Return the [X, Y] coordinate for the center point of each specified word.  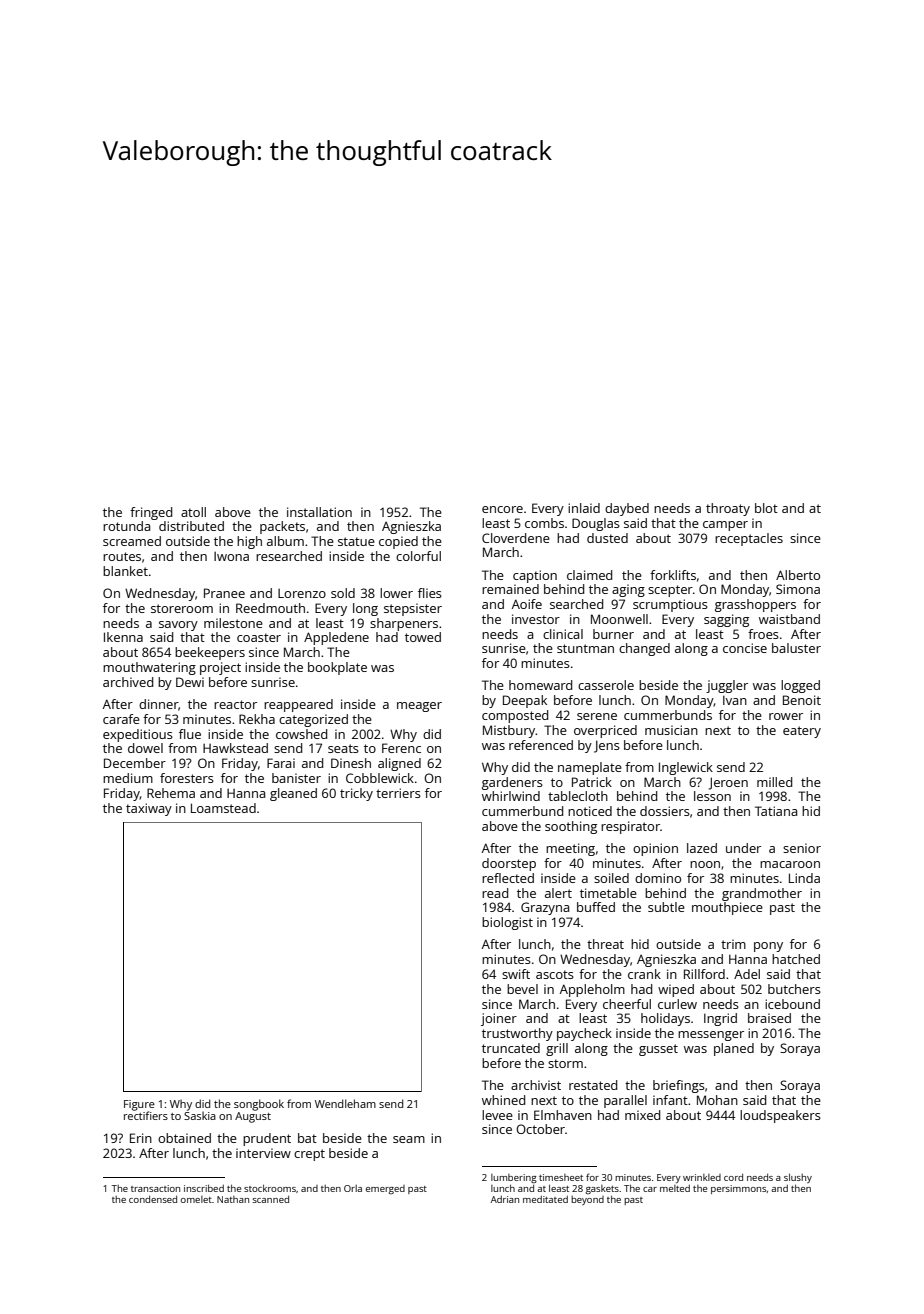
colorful [418, 556]
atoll [193, 512]
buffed [596, 907]
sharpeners [404, 624]
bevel [522, 989]
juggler [727, 686]
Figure [139, 1105]
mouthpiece [727, 908]
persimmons [738, 1189]
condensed [153, 1199]
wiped [676, 990]
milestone [233, 623]
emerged [385, 1189]
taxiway [149, 809]
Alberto [798, 575]
